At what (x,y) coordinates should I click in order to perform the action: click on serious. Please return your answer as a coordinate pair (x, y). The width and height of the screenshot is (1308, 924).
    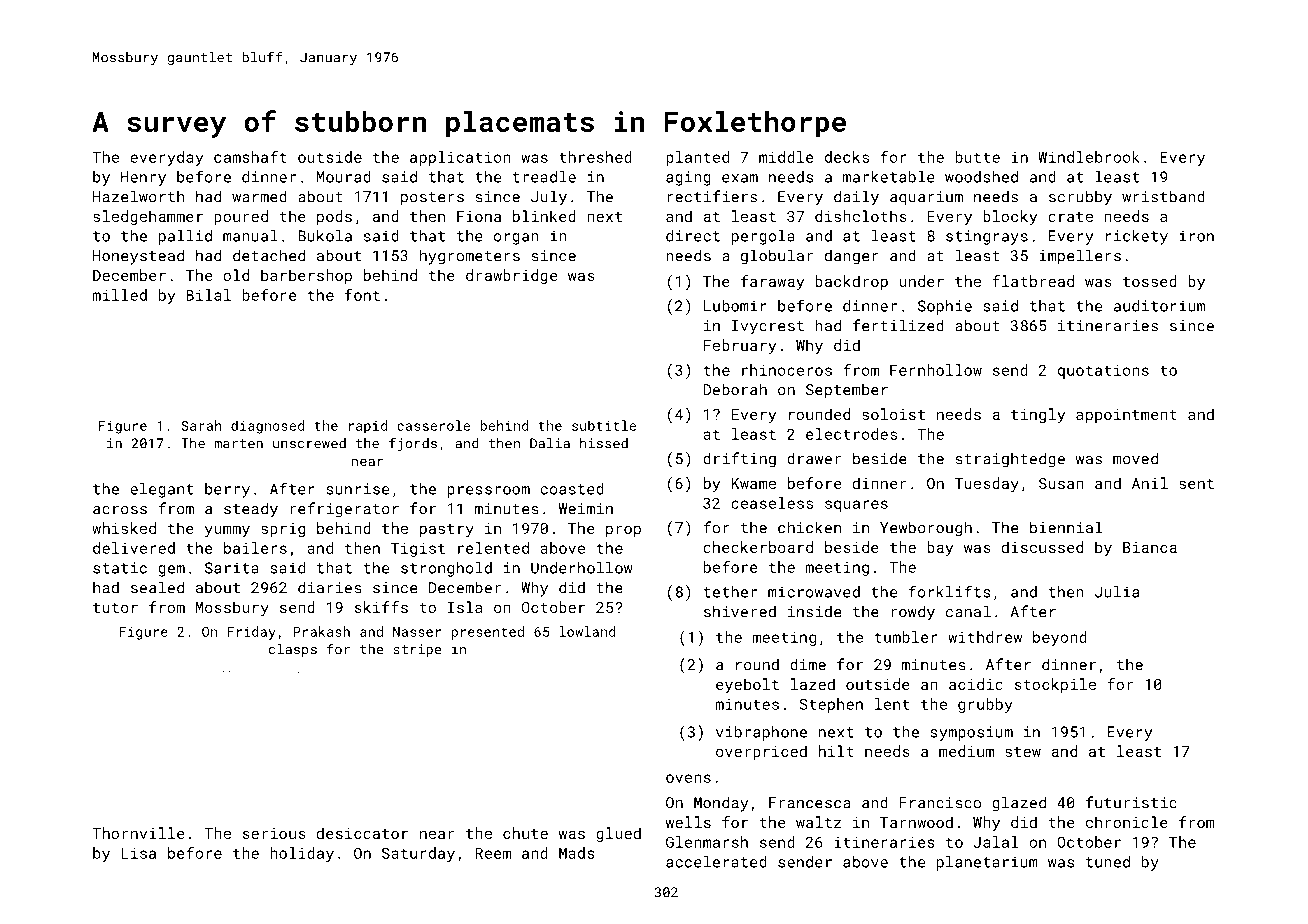
    Looking at the image, I should click on (274, 833).
